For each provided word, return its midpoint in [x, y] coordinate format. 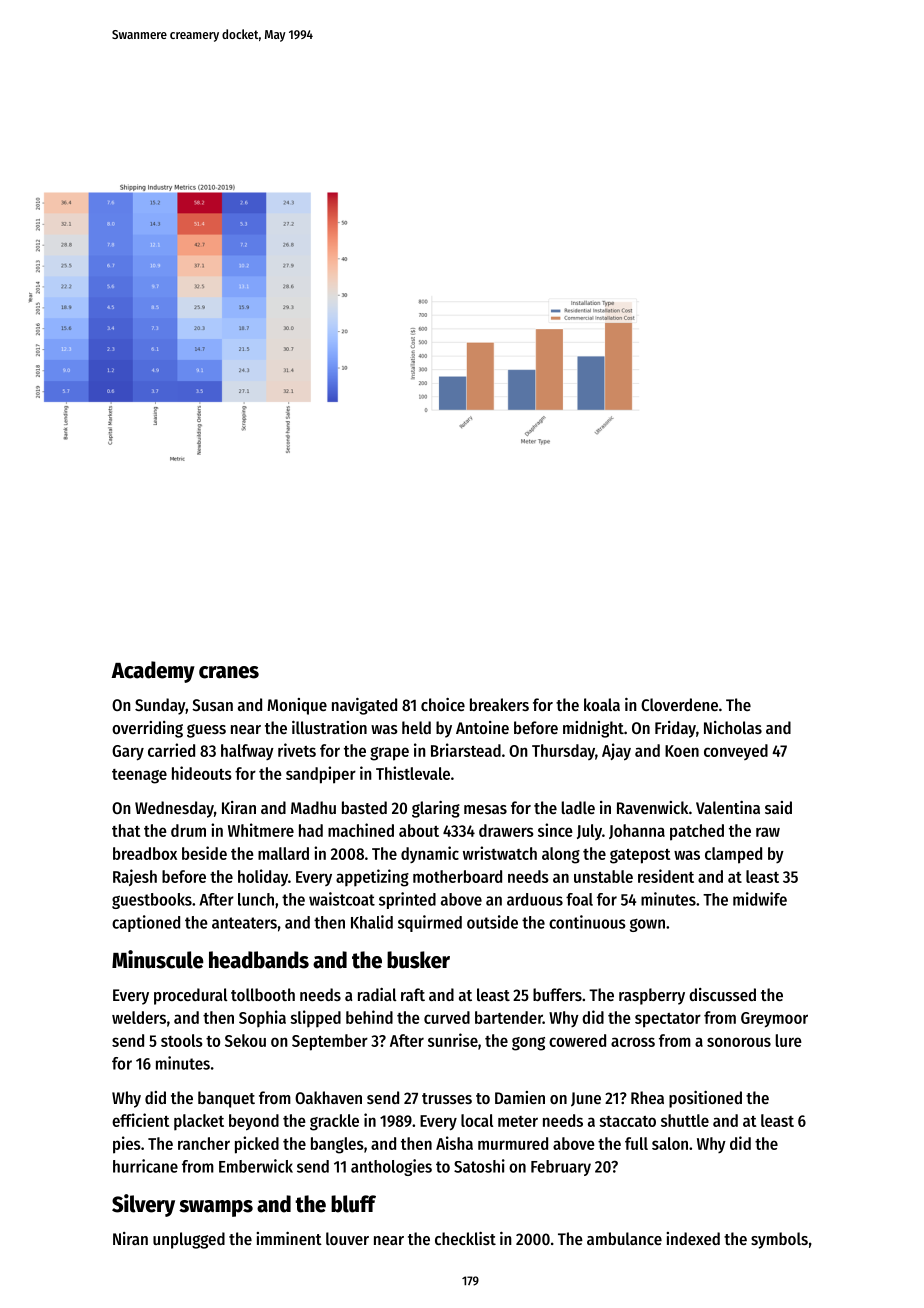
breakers [499, 704]
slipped [315, 1018]
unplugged [189, 1240]
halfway [247, 752]
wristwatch [500, 853]
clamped [733, 855]
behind [369, 1017]
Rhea [647, 1097]
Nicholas [733, 727]
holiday [263, 877]
